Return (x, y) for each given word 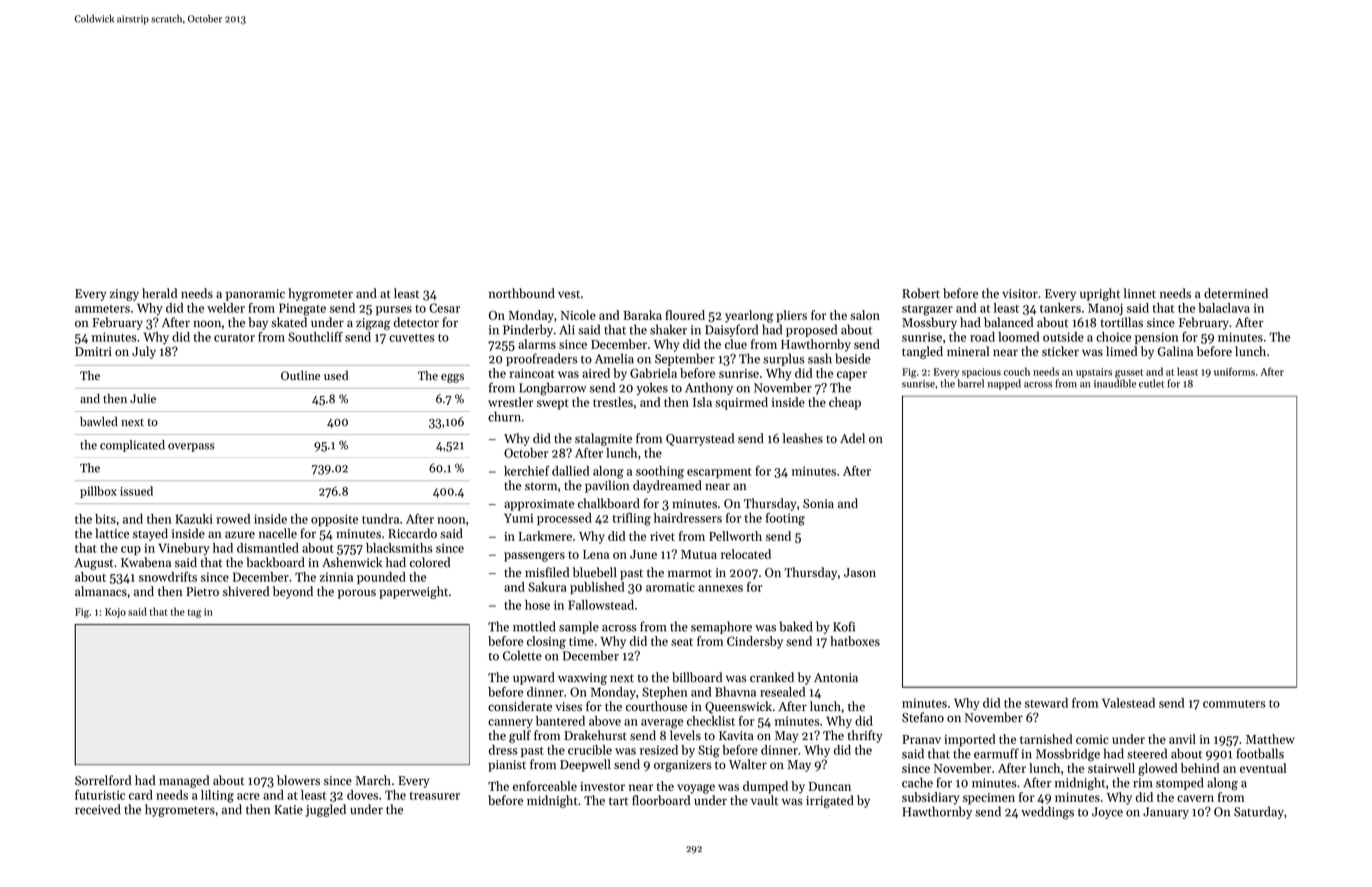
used (336, 375)
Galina (1175, 351)
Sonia (818, 504)
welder (226, 308)
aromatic (670, 587)
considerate (520, 706)
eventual (1263, 768)
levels (685, 735)
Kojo (115, 613)
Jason (860, 573)
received (98, 809)
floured (685, 315)
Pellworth (735, 536)
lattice (112, 533)
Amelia (614, 358)
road (982, 337)
